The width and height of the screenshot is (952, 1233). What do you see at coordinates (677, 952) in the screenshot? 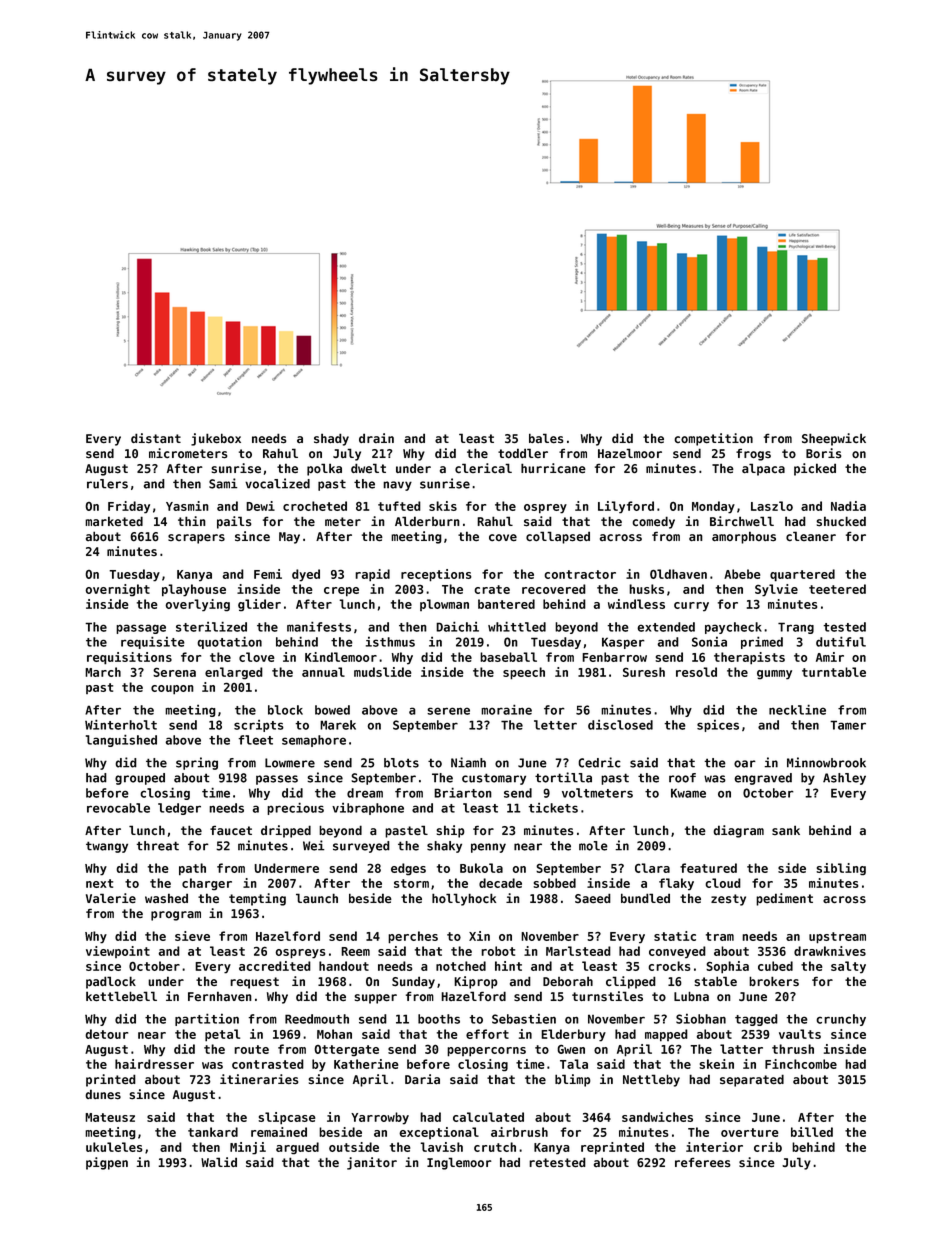
I see `conveyed` at bounding box center [677, 952].
